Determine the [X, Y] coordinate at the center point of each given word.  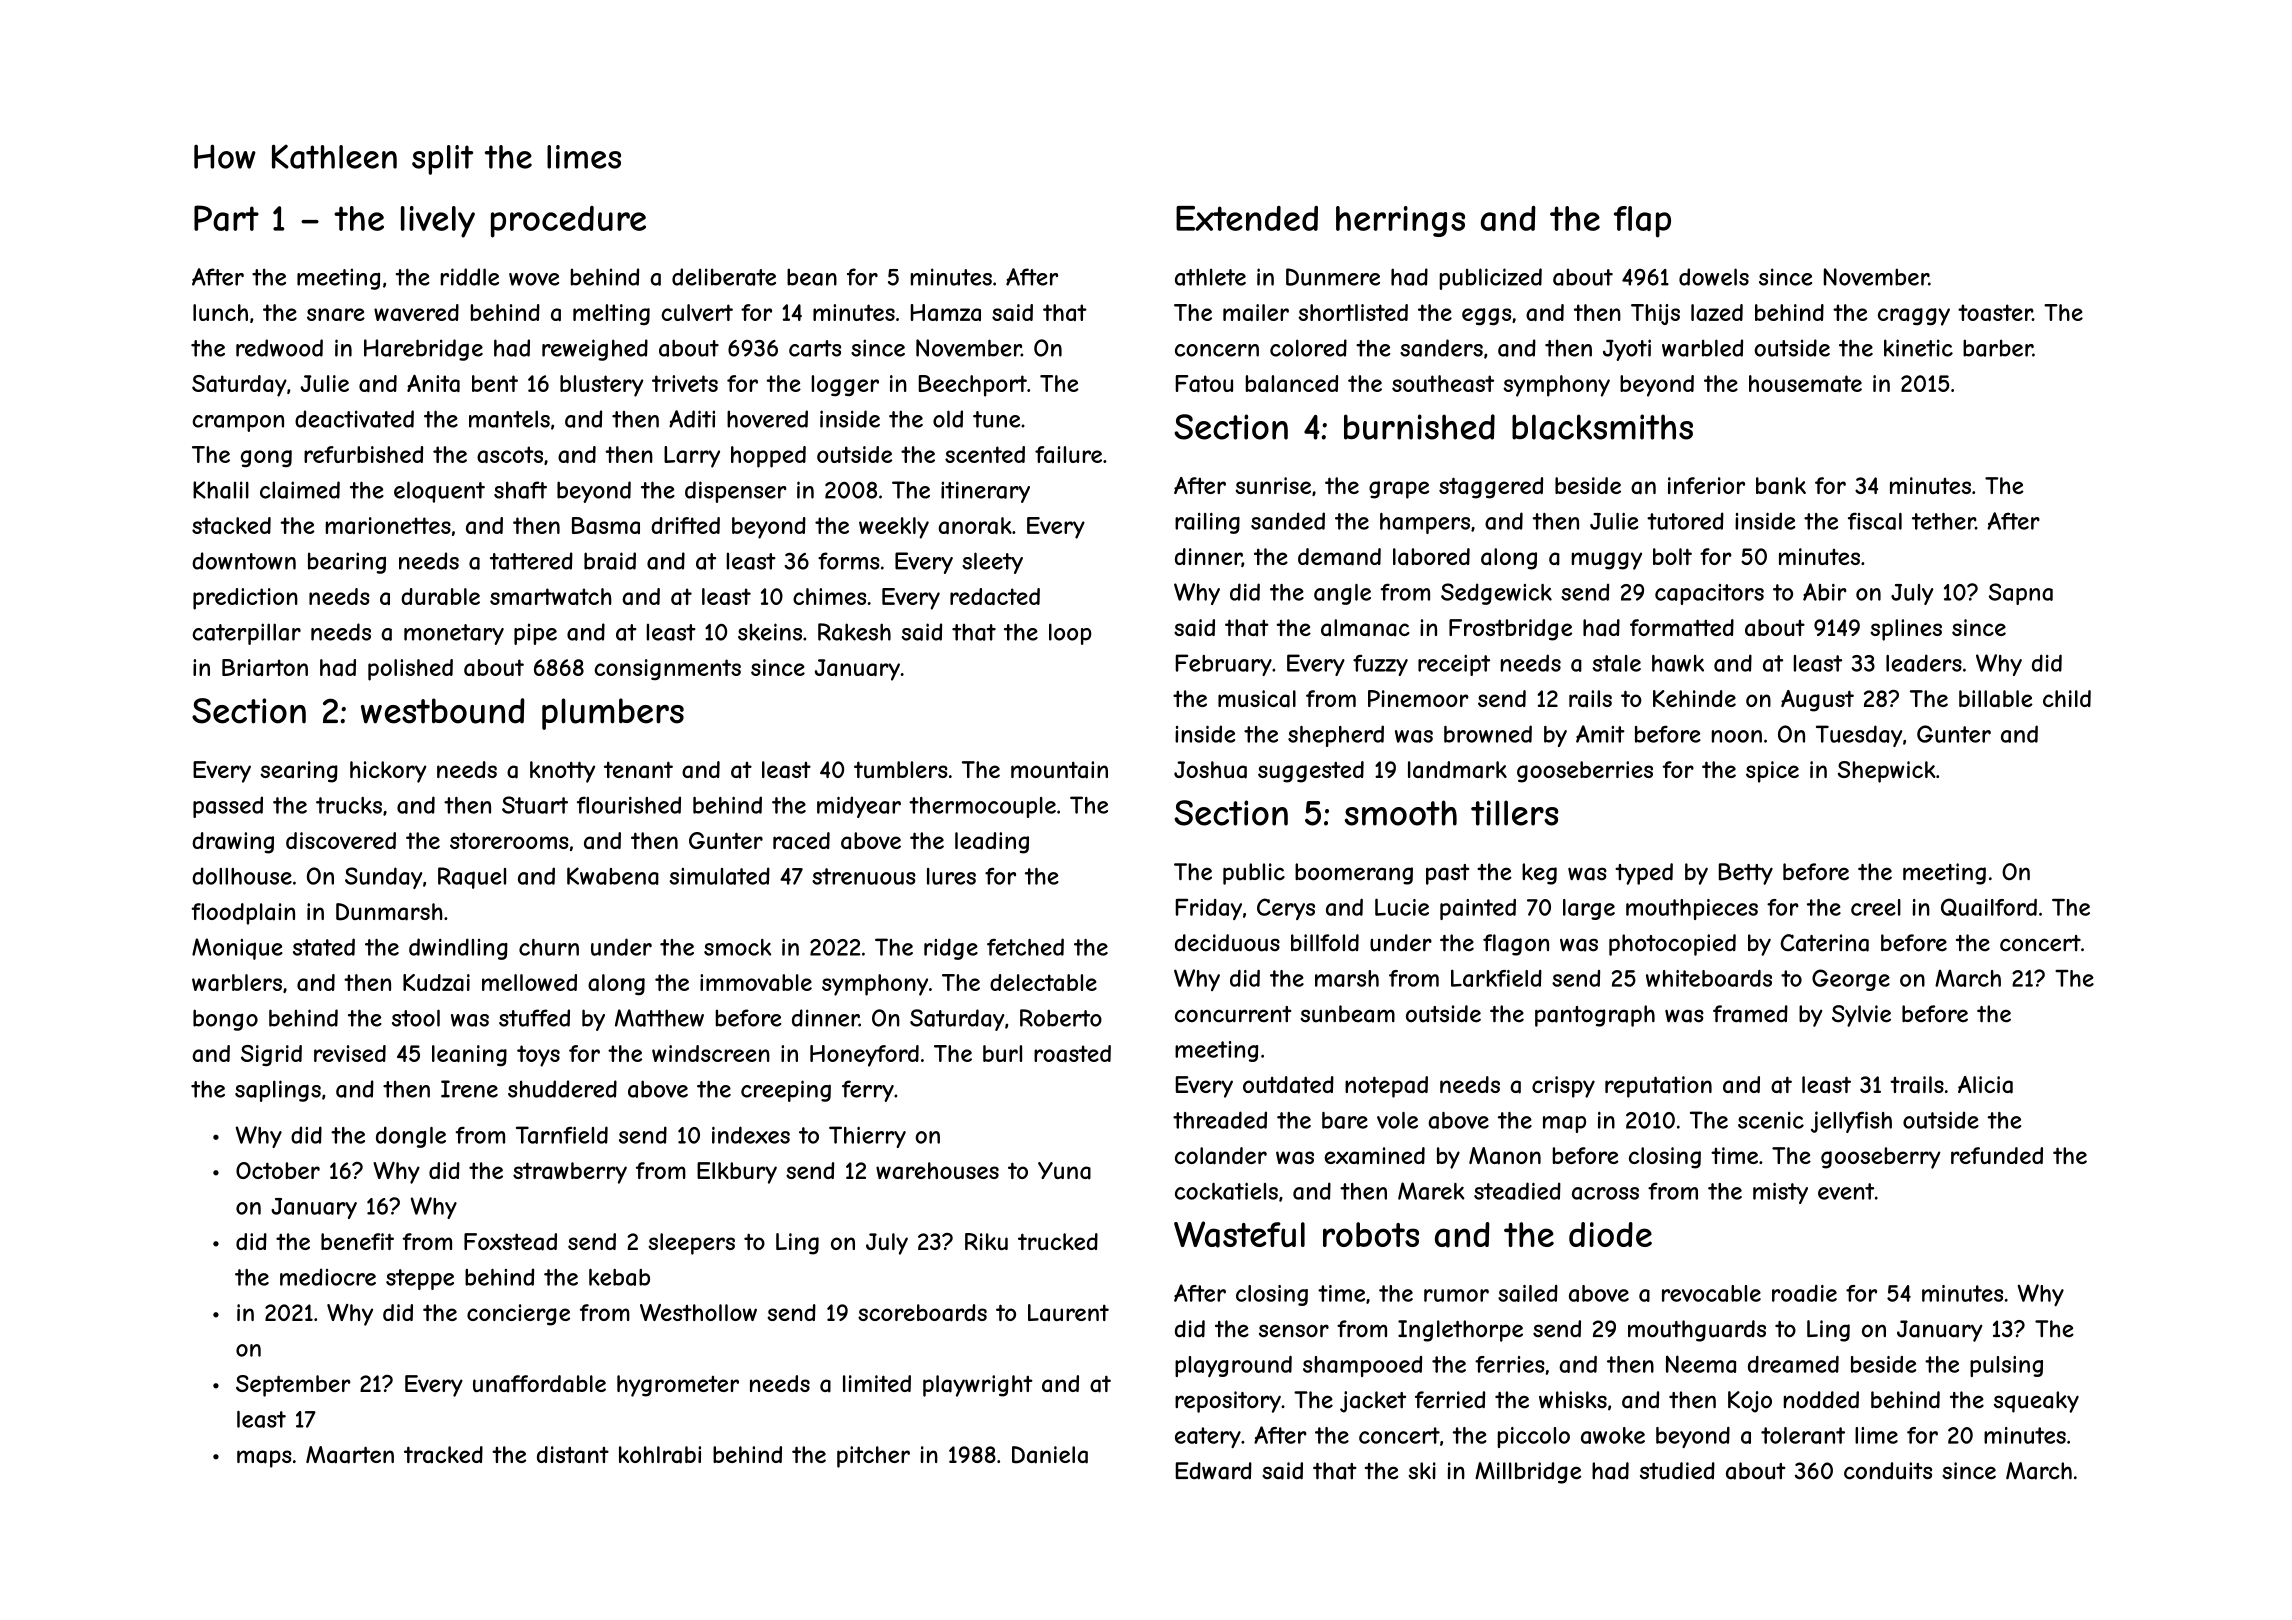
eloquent [439, 492]
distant [573, 1455]
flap [1642, 222]
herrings [1400, 221]
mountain [1059, 770]
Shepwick [1887, 772]
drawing [233, 843]
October [278, 1170]
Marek [1431, 1191]
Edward [1214, 1471]
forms [849, 561]
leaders [1924, 663]
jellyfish [1851, 1122]
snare [336, 314]
